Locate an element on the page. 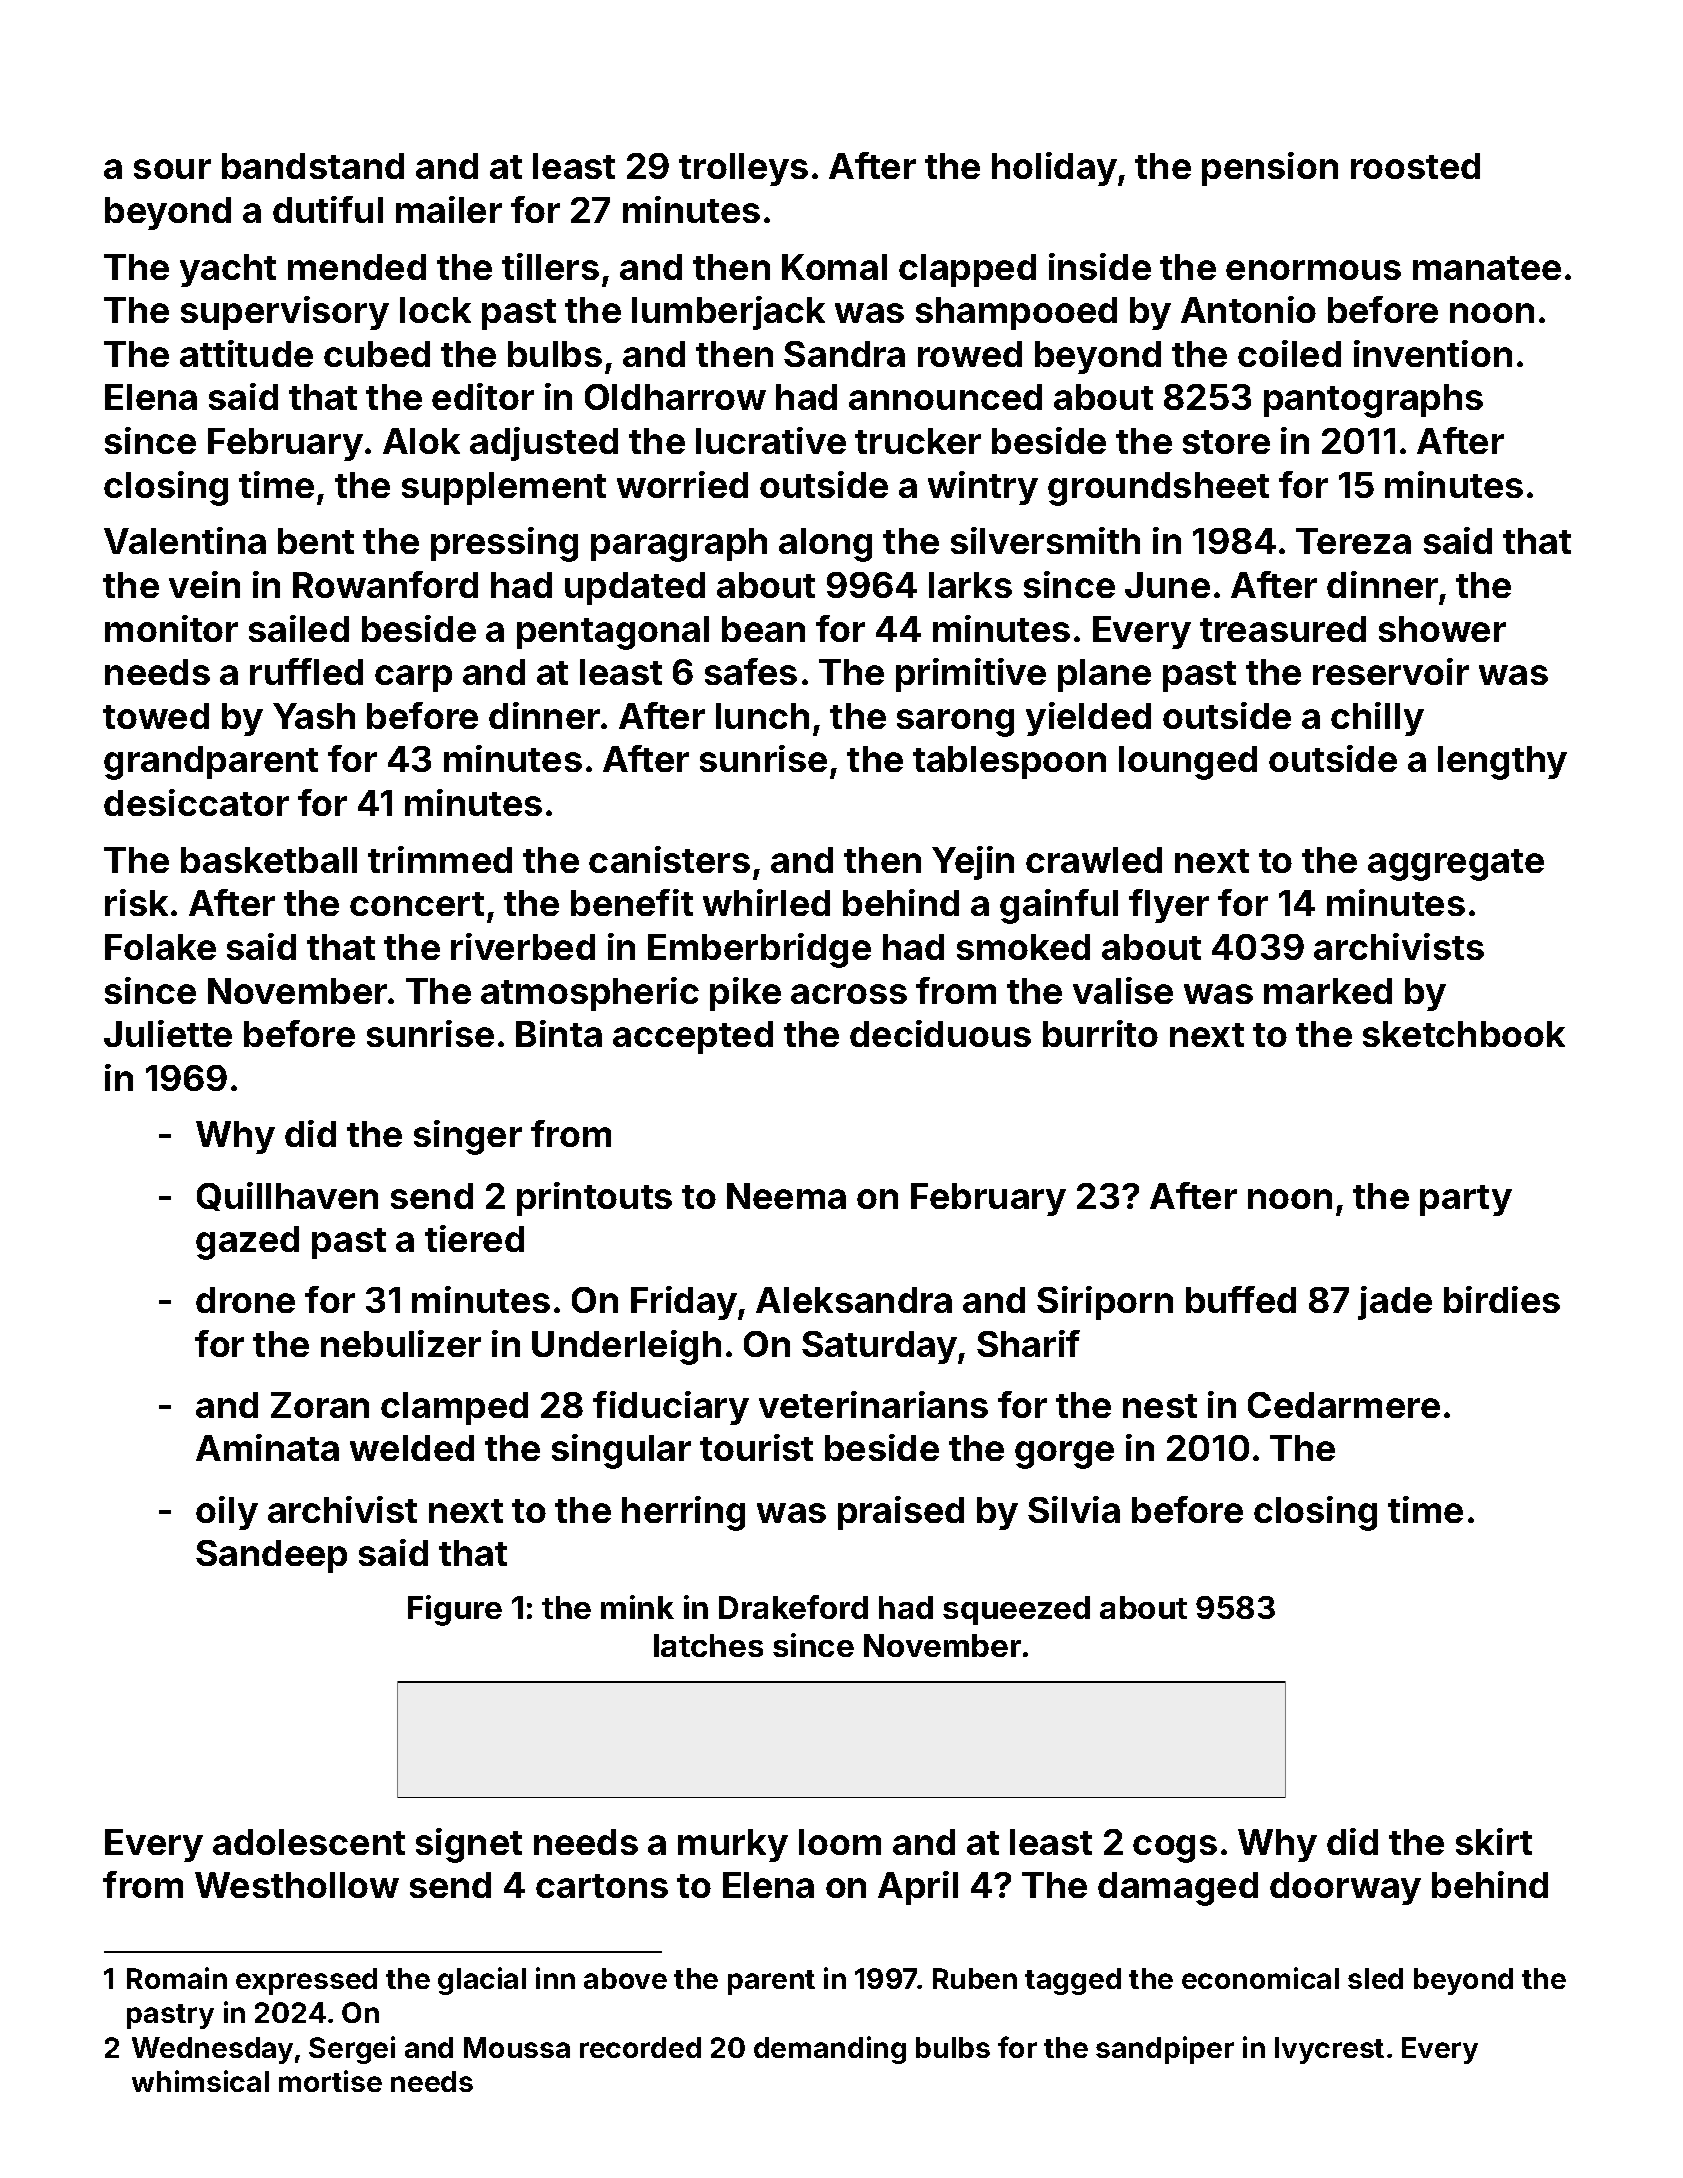 The height and width of the page is (2178, 1683). Oldharrow is located at coordinates (675, 397).
